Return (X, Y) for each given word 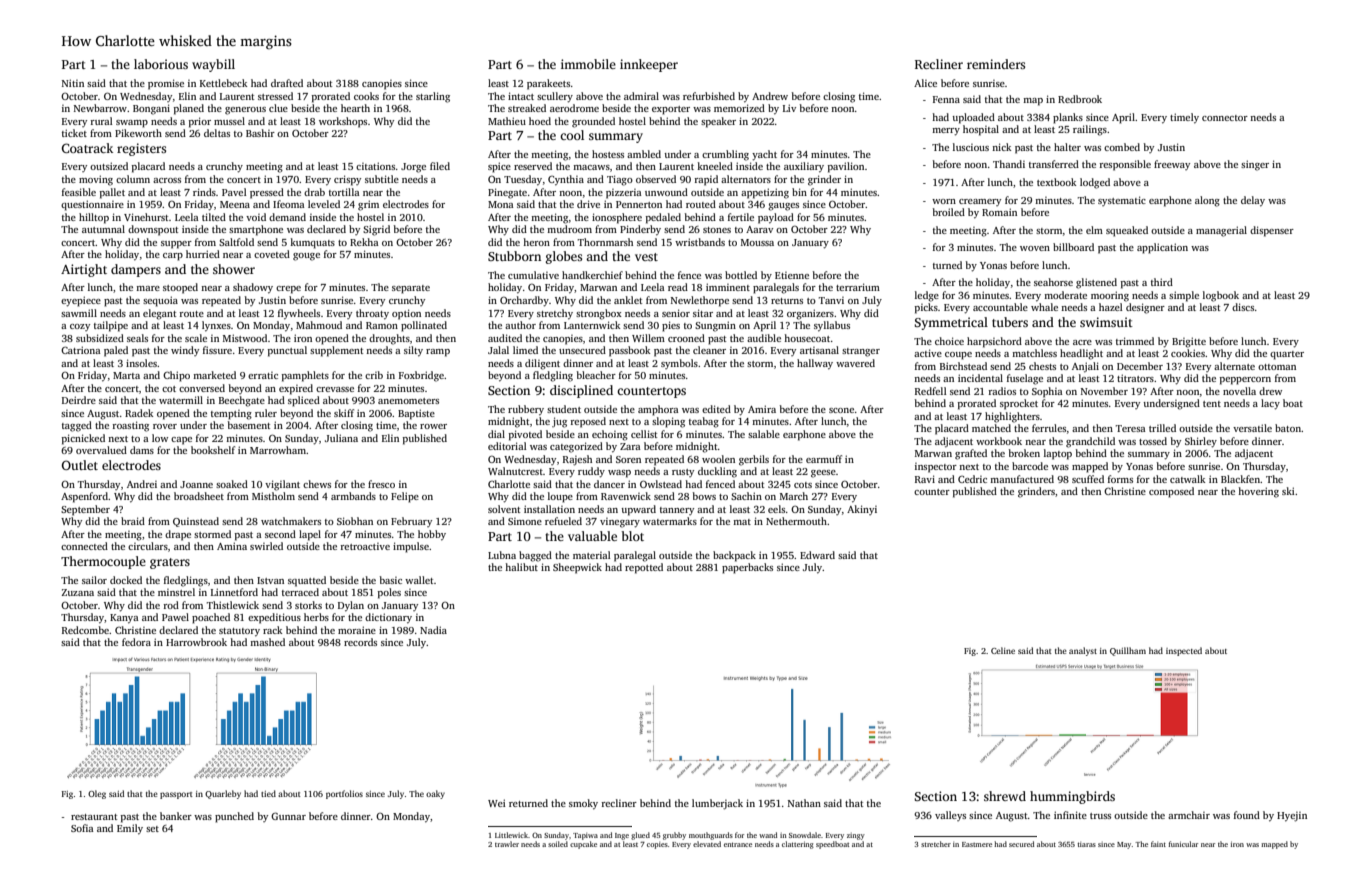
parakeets (548, 84)
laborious (161, 64)
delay (1253, 201)
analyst (1083, 651)
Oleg (97, 794)
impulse (411, 547)
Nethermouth (796, 521)
